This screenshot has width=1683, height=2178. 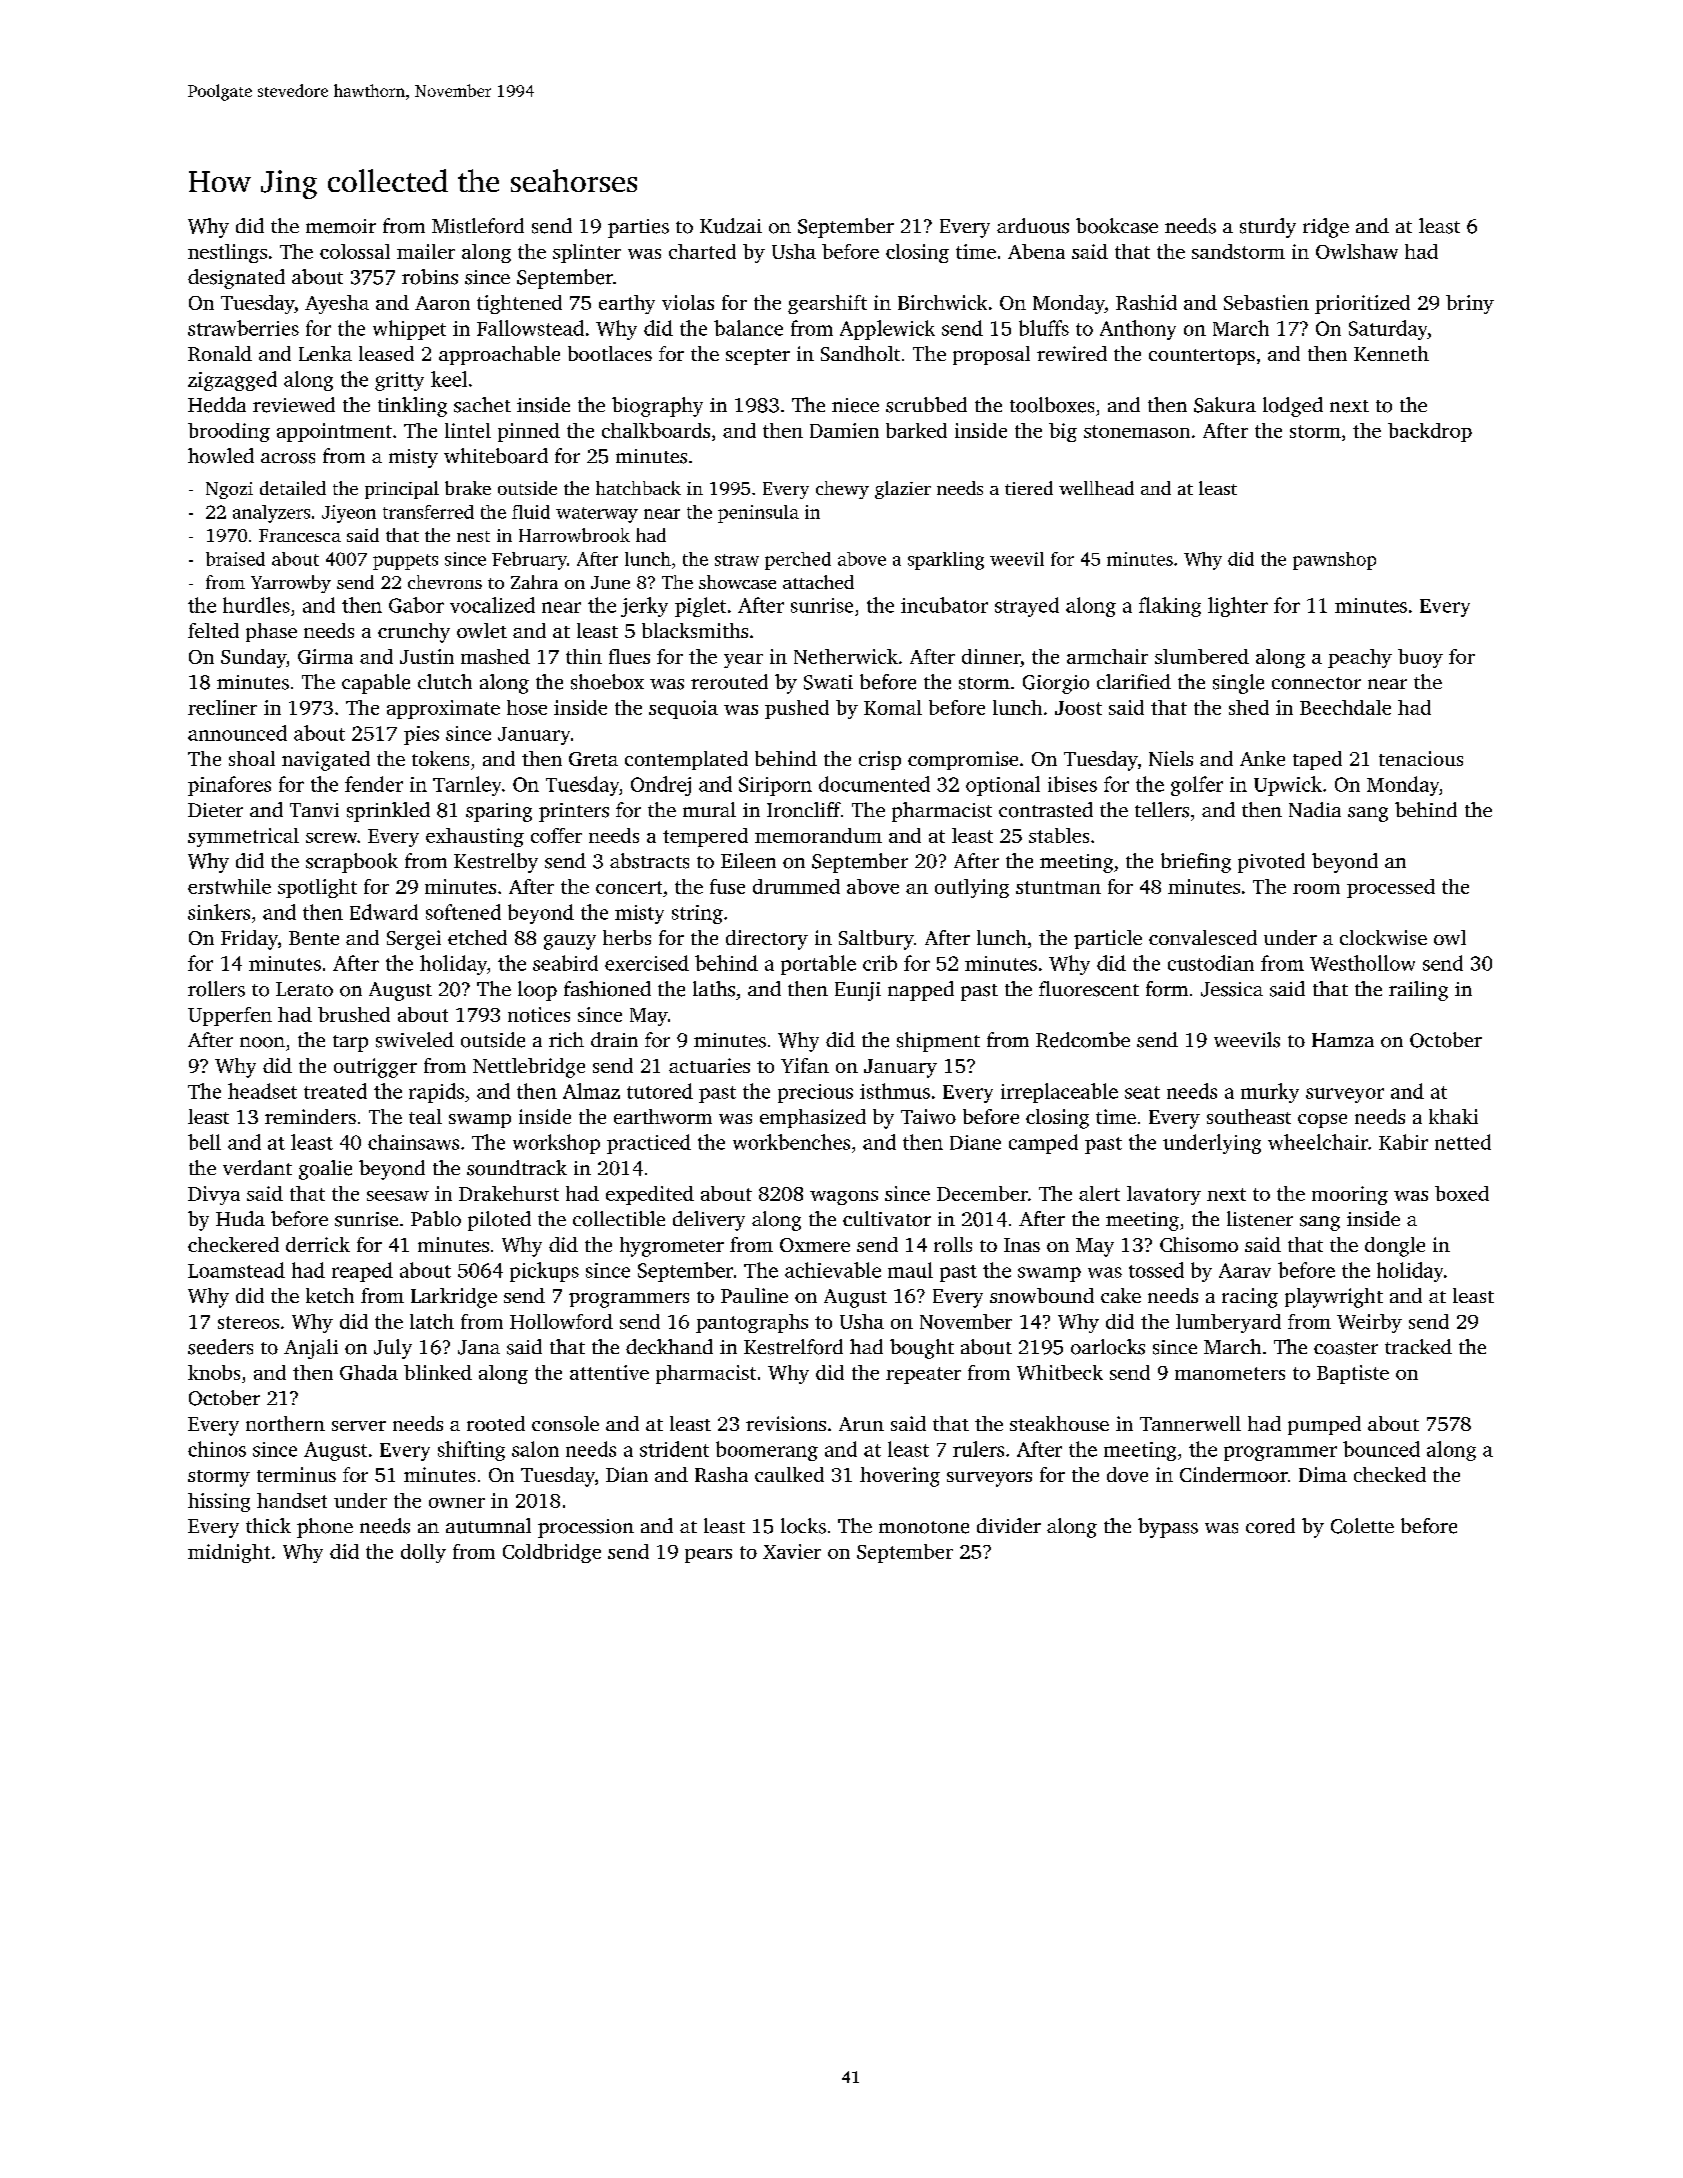 I want to click on midnight, so click(x=229, y=1553).
